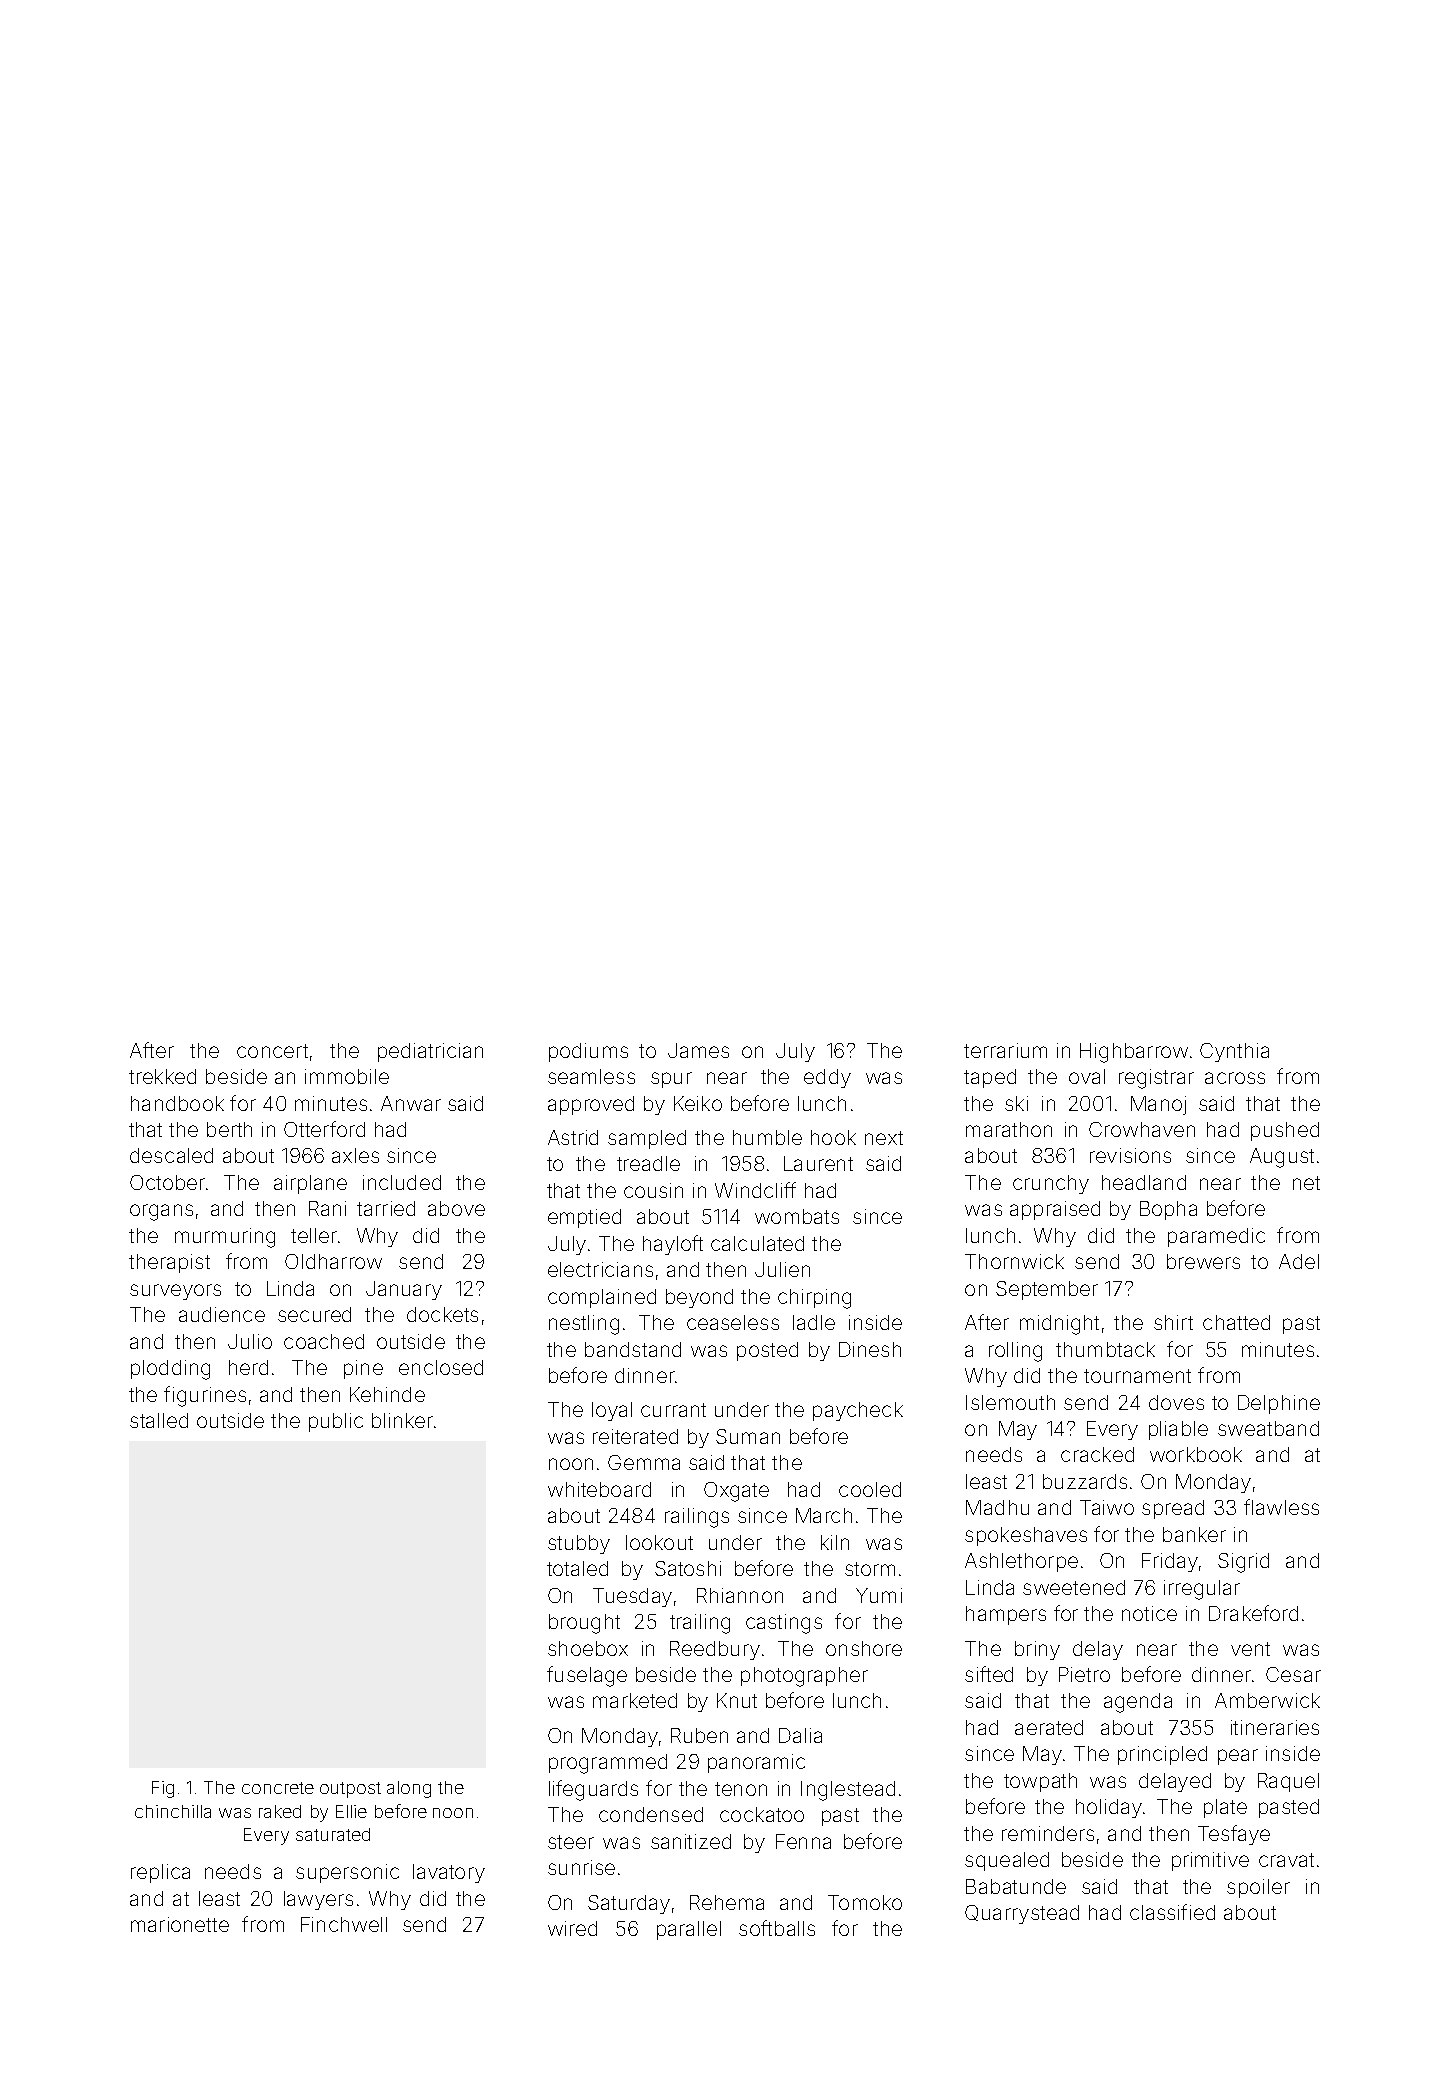 The height and width of the screenshot is (2100, 1450). What do you see at coordinates (800, 1735) in the screenshot?
I see `Dalia` at bounding box center [800, 1735].
